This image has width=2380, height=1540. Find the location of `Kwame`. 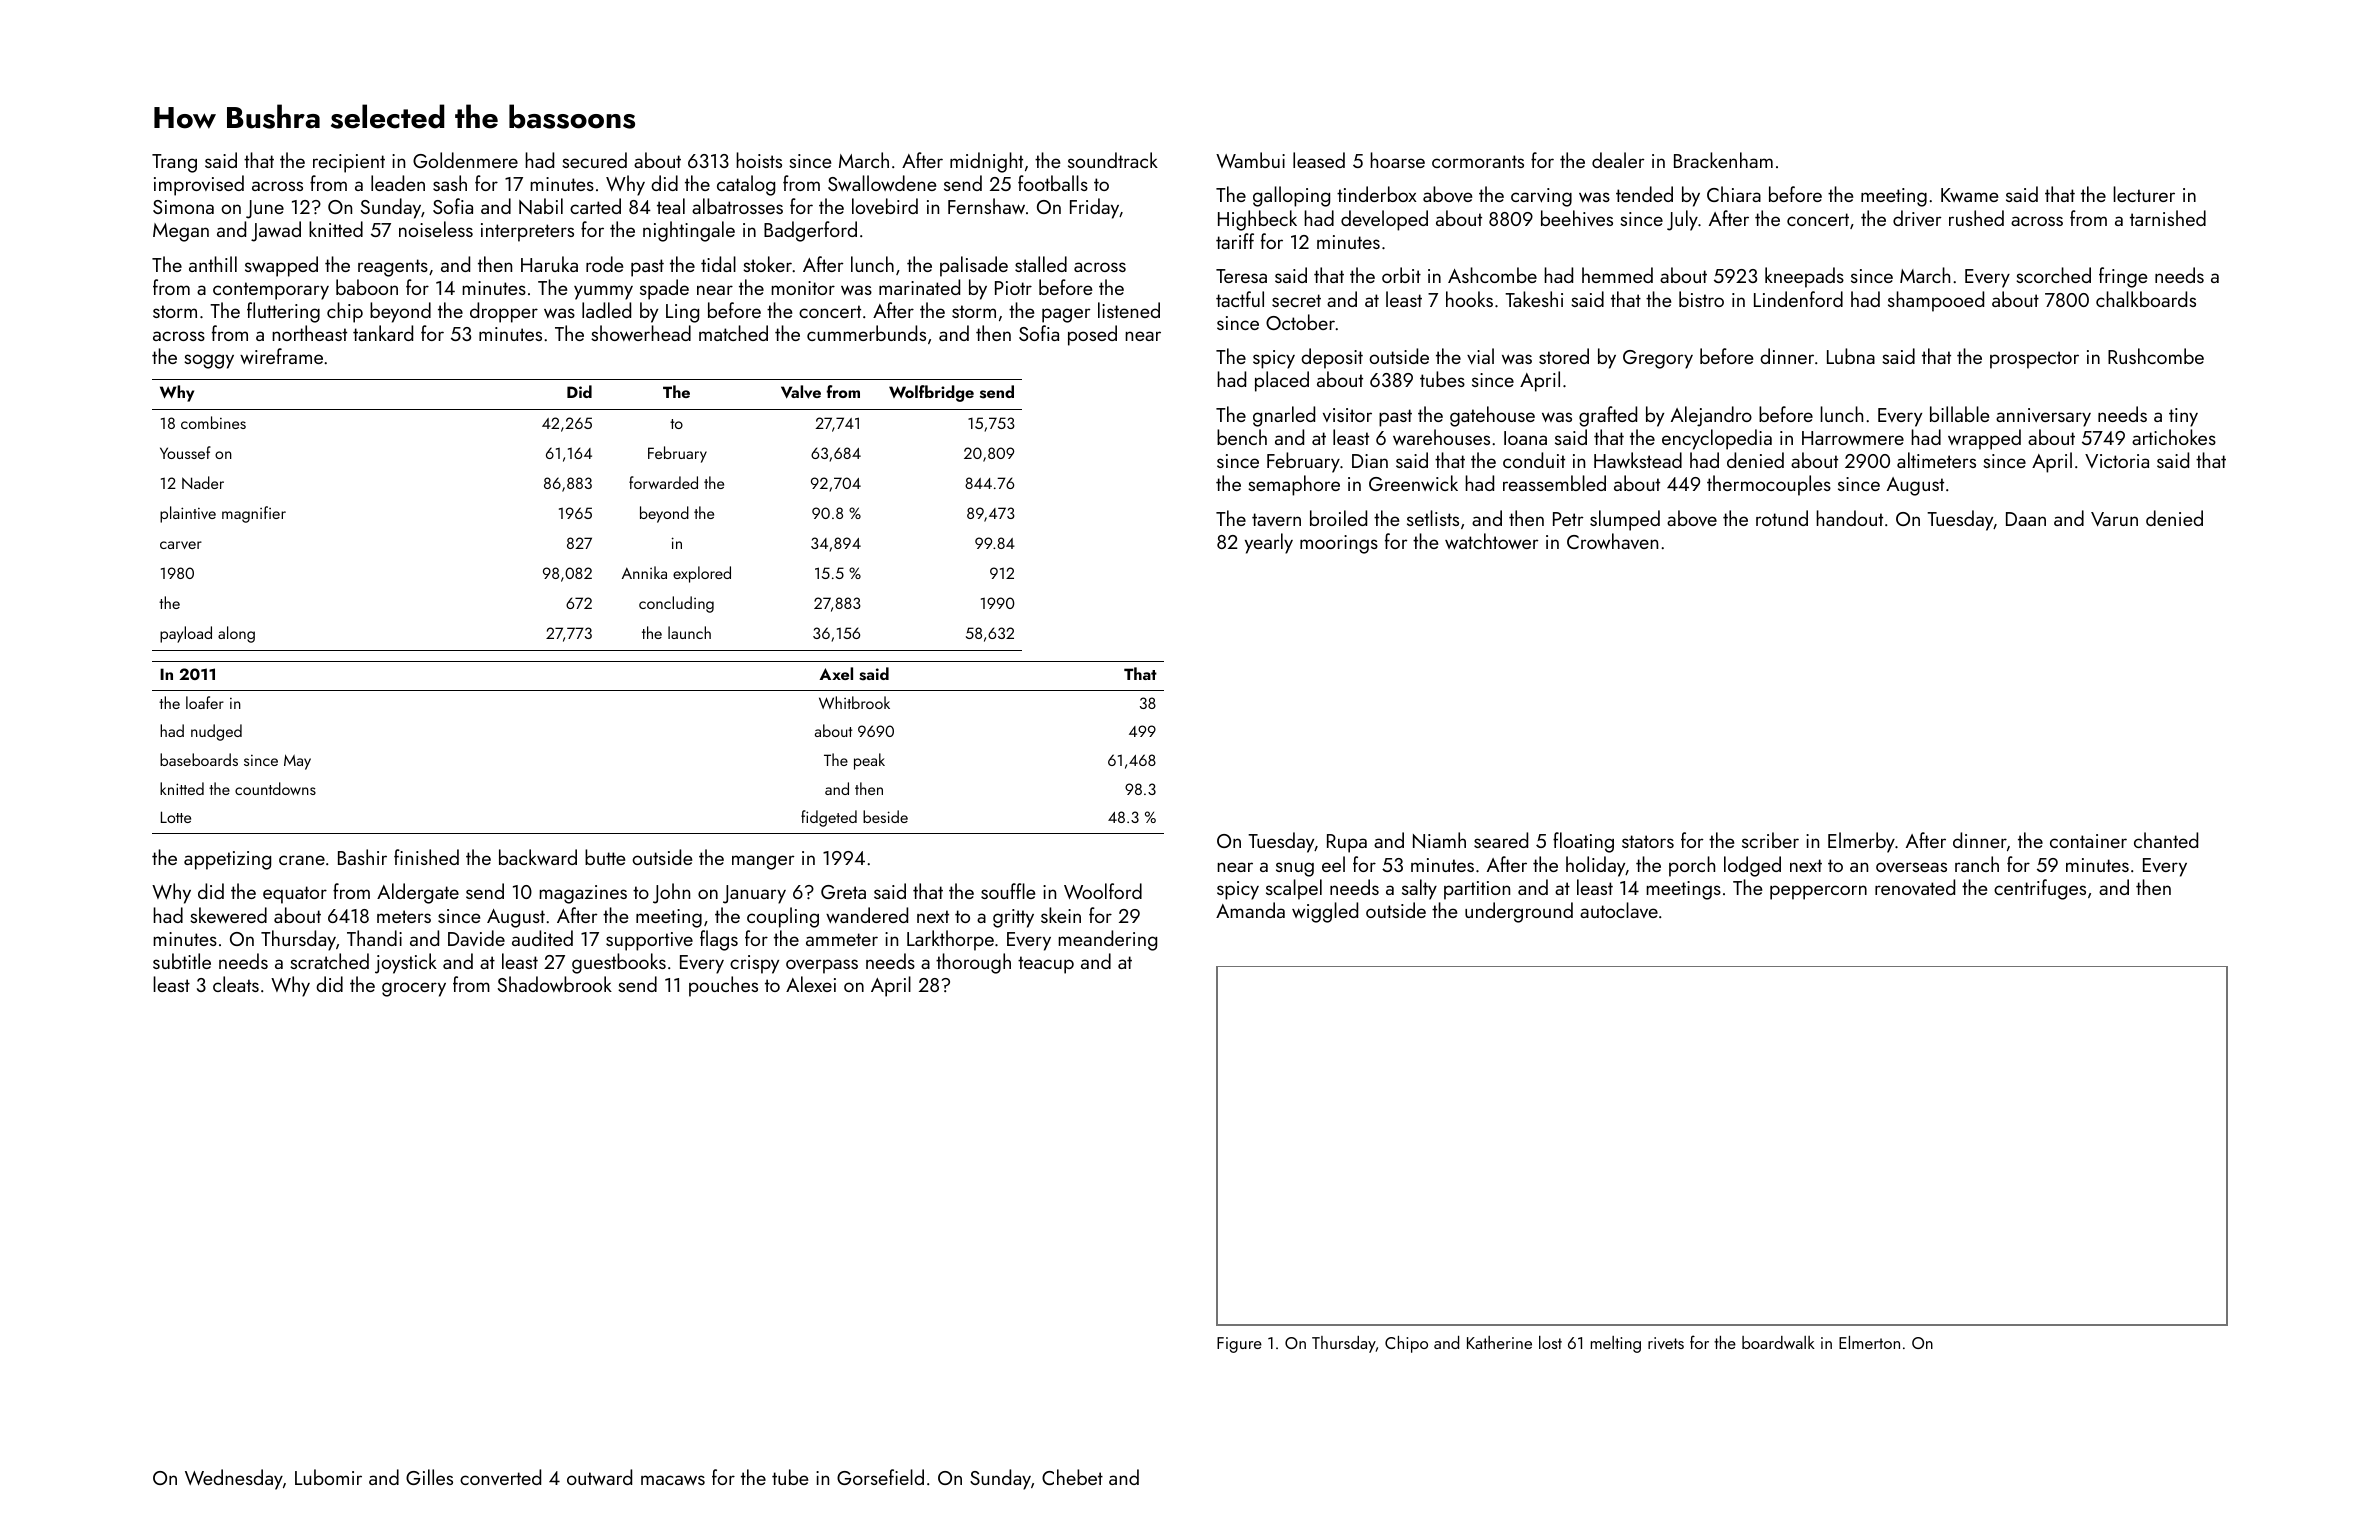

Kwame is located at coordinates (1969, 195).
